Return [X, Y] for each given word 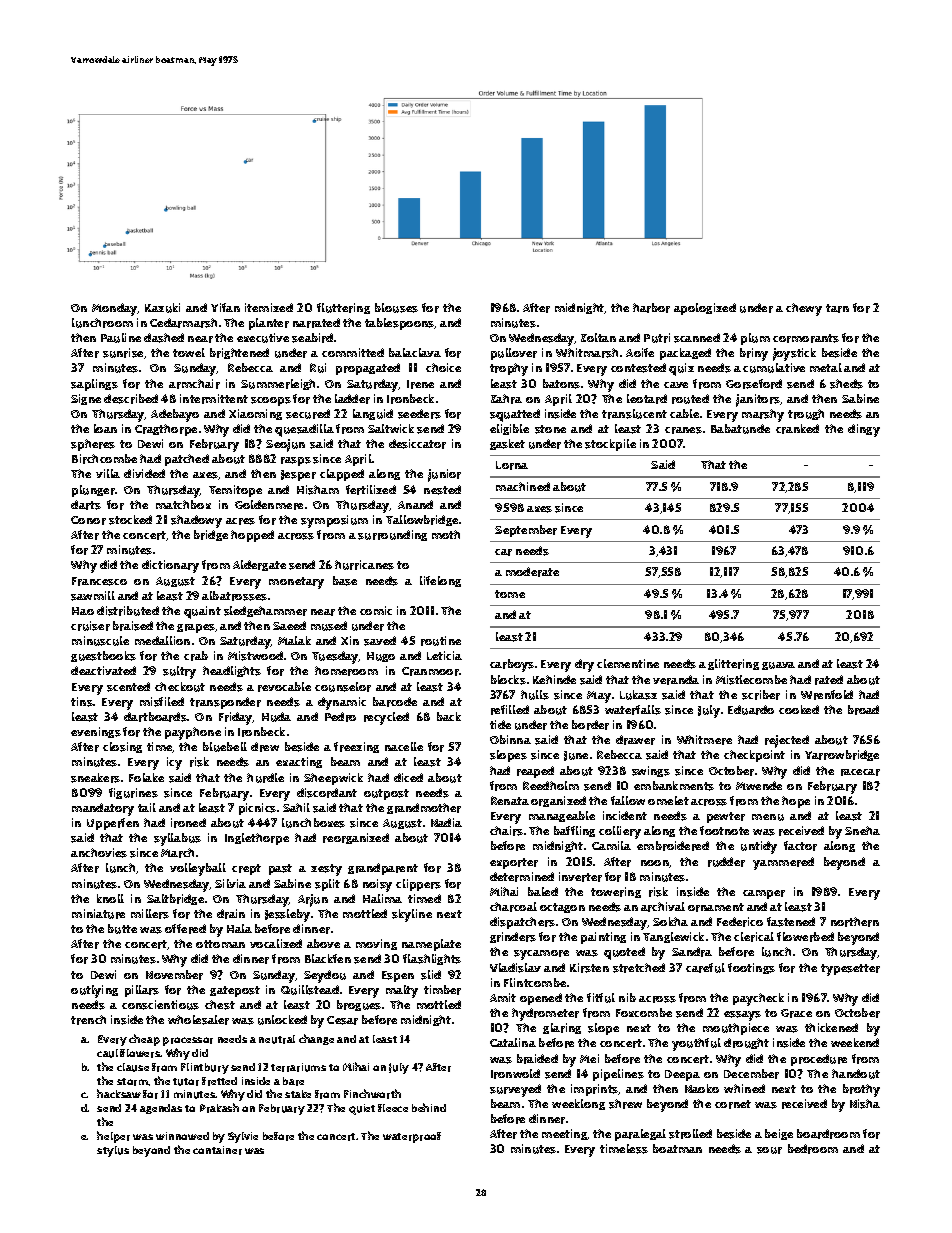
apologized [705, 309]
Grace [796, 1013]
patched [187, 460]
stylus [113, 1151]
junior [444, 475]
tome [510, 594]
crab [196, 656]
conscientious [160, 1005]
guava [778, 666]
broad [863, 710]
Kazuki [162, 308]
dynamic [342, 703]
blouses [396, 308]
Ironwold [515, 1074]
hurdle [265, 778]
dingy [864, 430]
